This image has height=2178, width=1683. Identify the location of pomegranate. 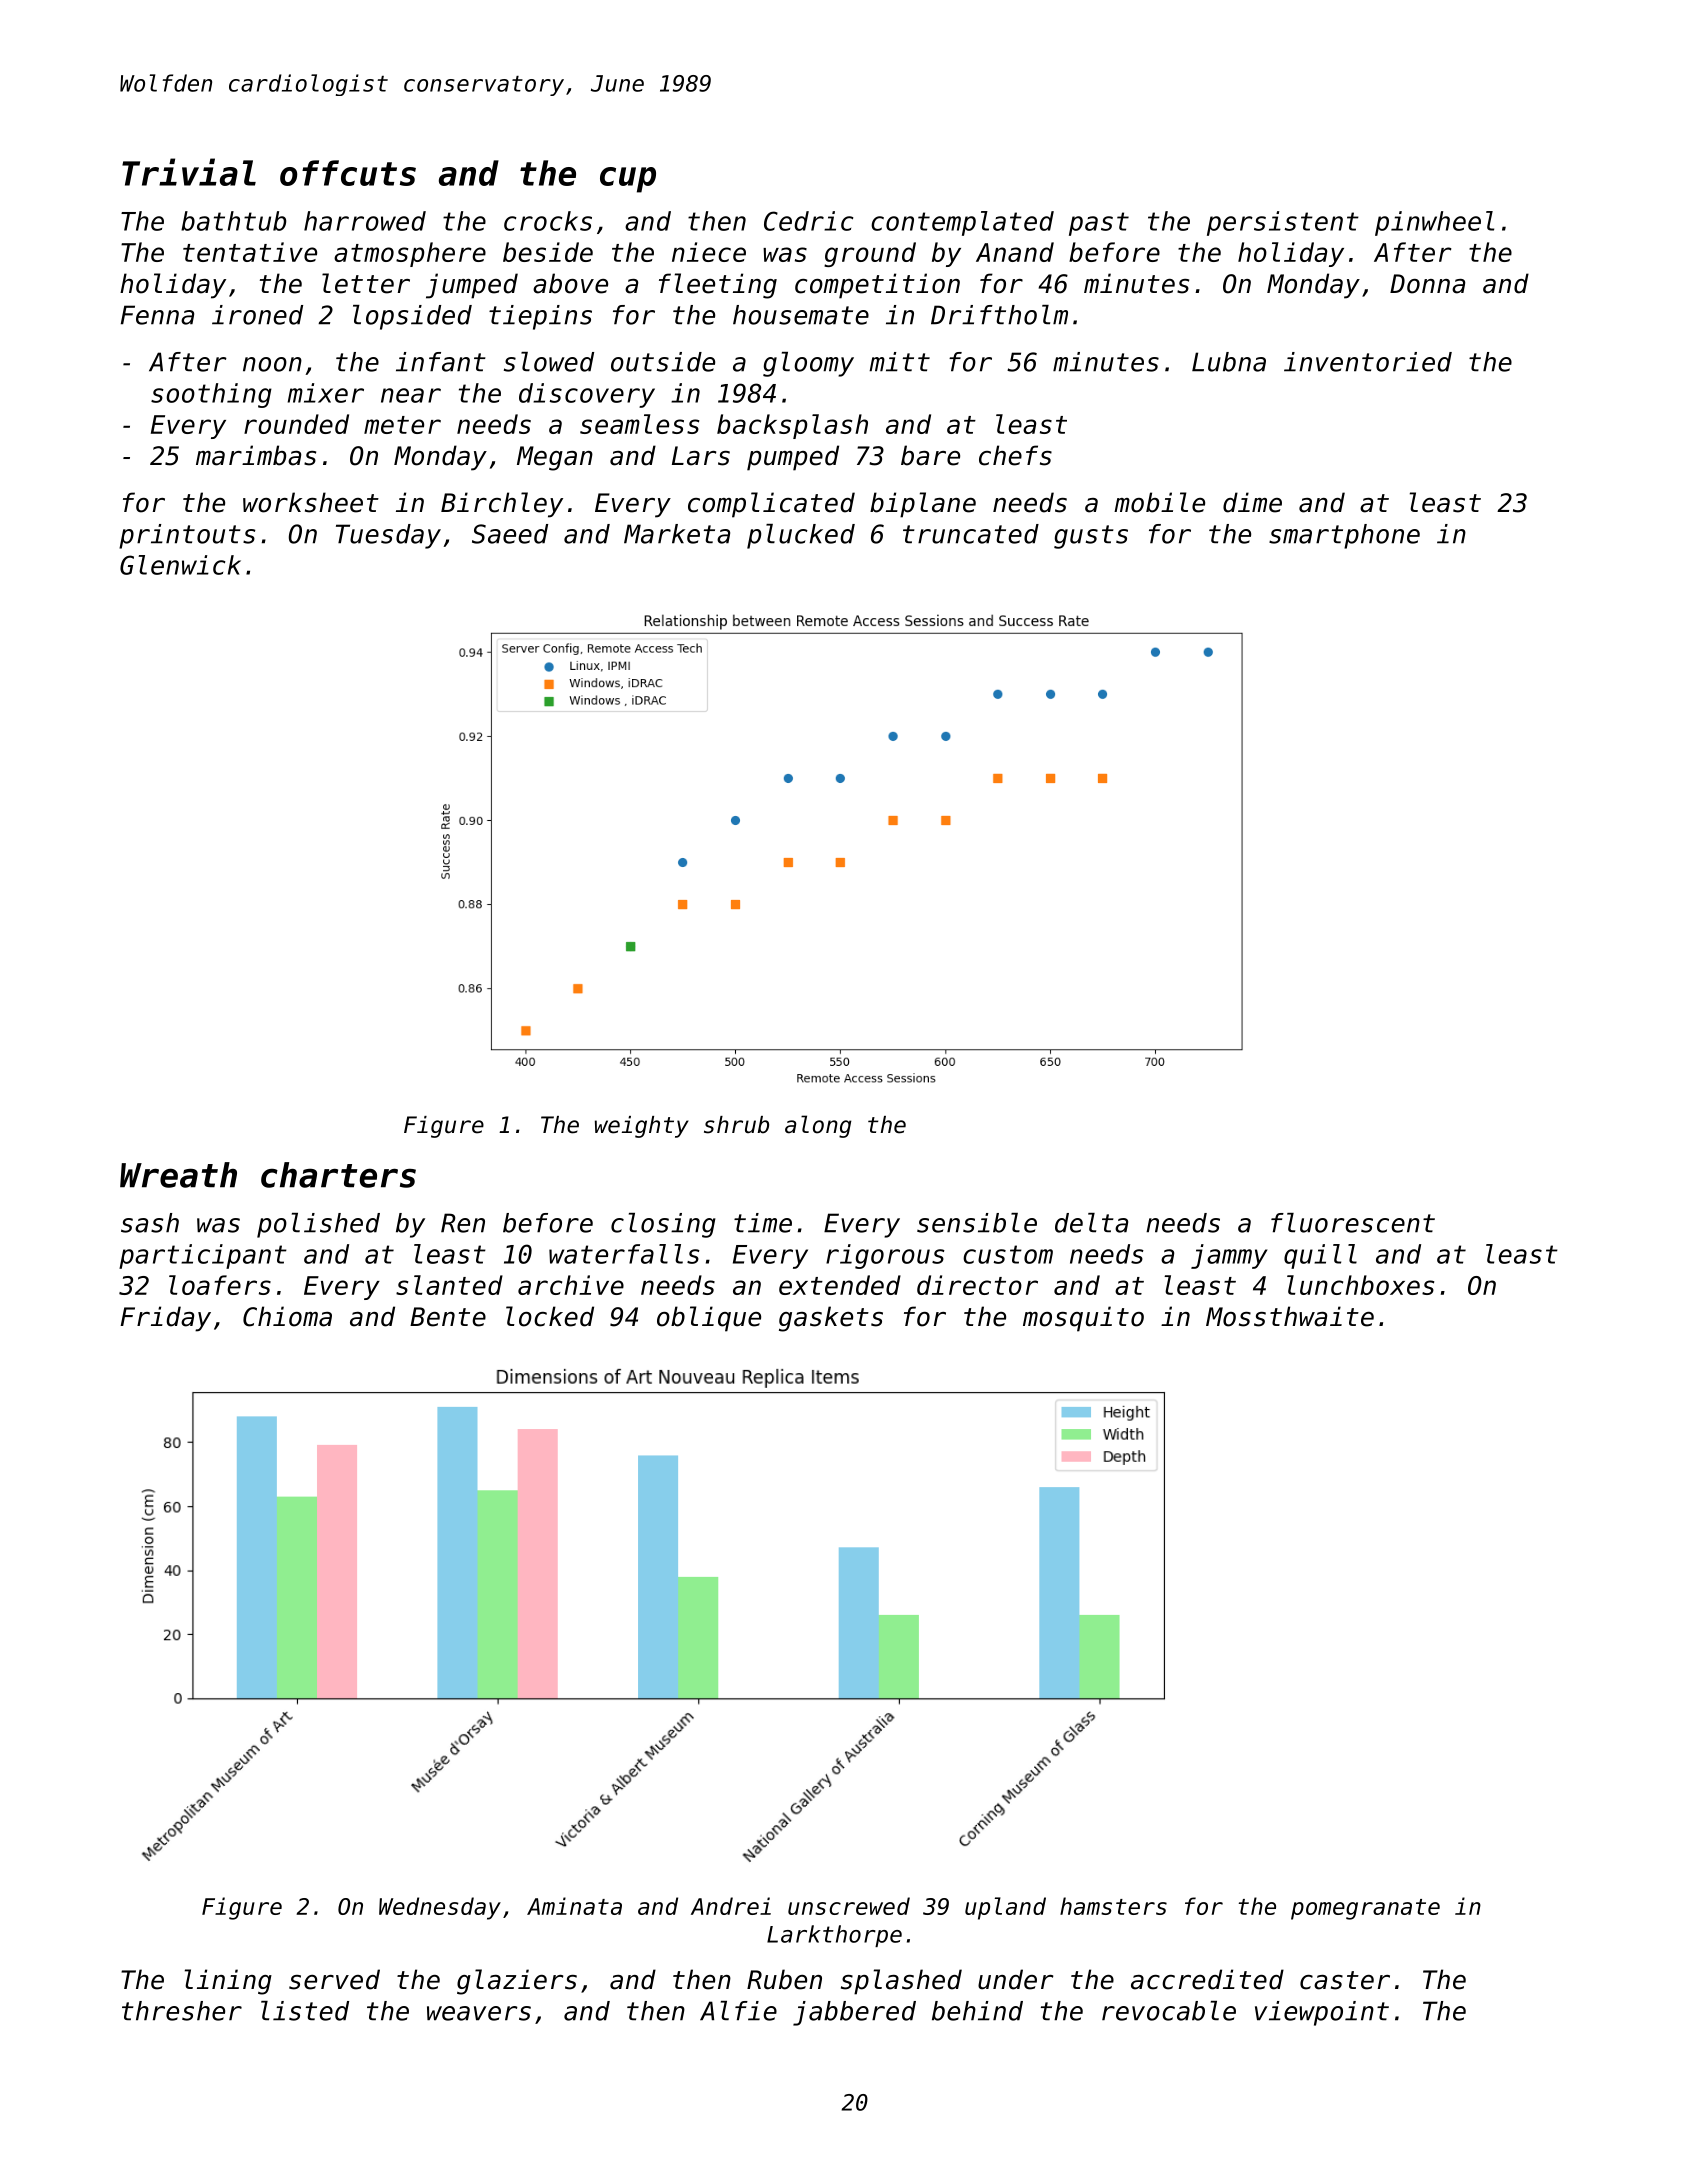
(1365, 1909).
